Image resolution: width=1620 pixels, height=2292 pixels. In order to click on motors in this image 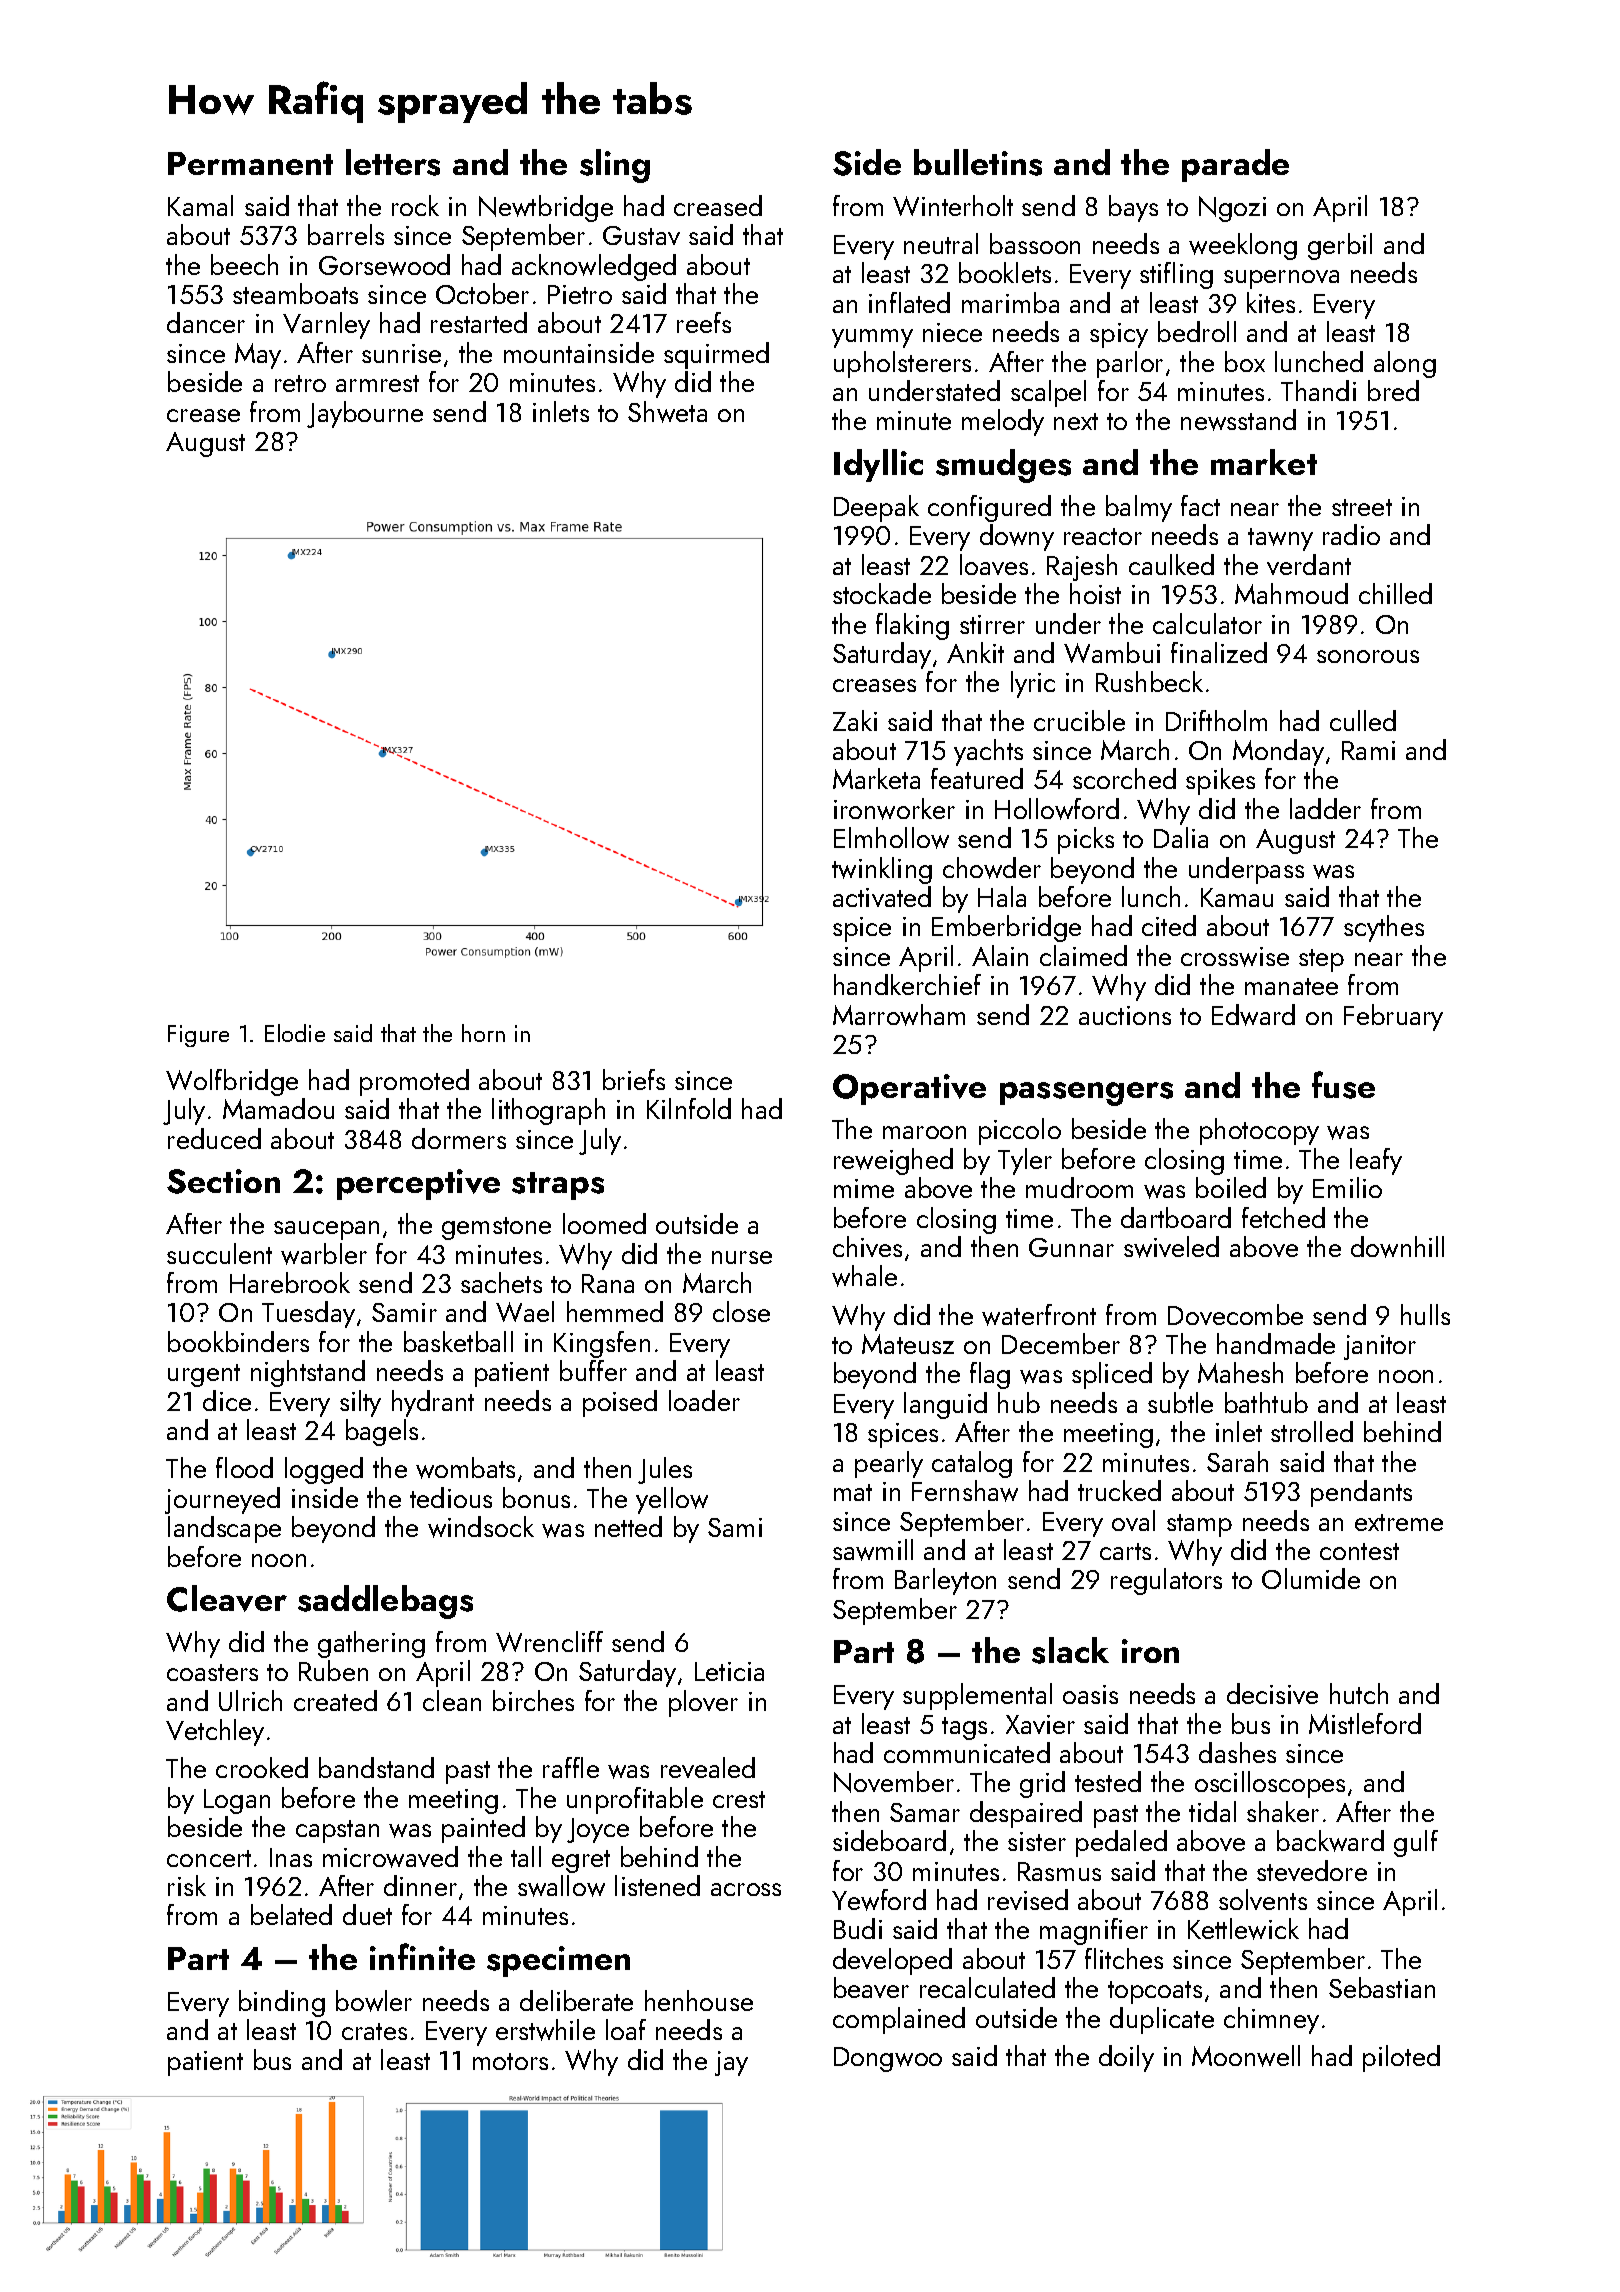, I will do `click(510, 2061)`.
